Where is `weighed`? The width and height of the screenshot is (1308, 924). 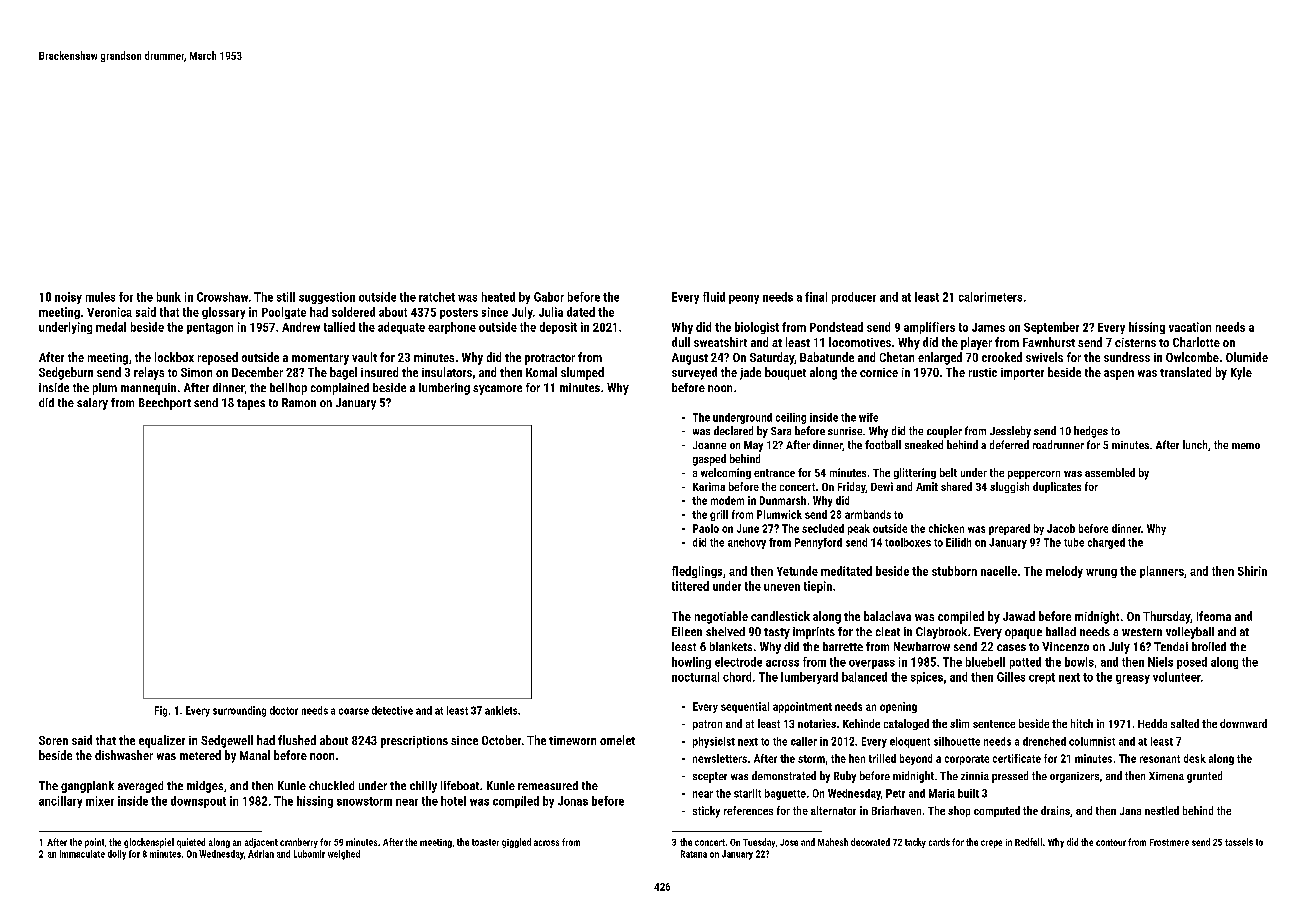 weighed is located at coordinates (344, 855).
